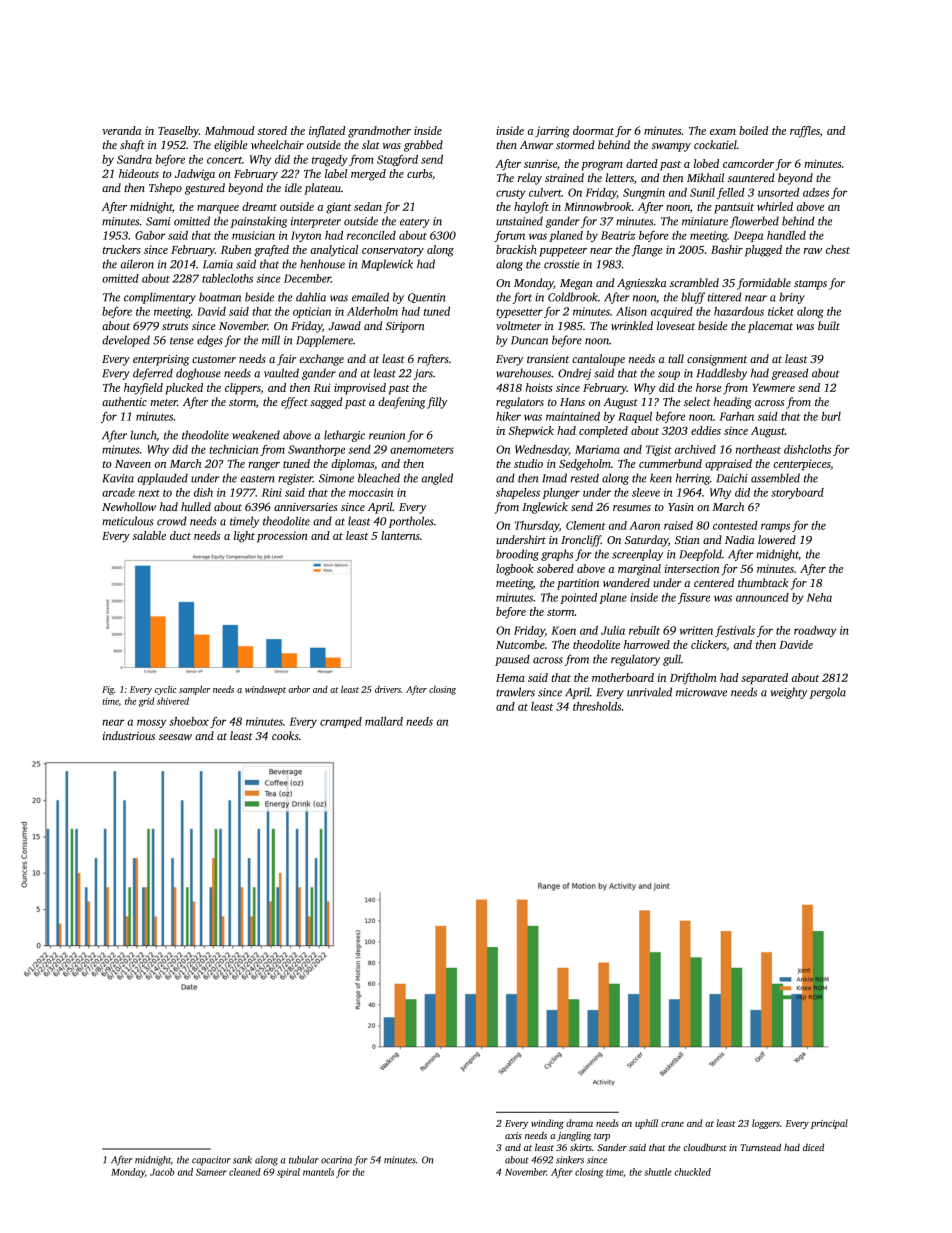 The height and width of the page is (1233, 952). What do you see at coordinates (387, 435) in the page?
I see `reunion` at bounding box center [387, 435].
